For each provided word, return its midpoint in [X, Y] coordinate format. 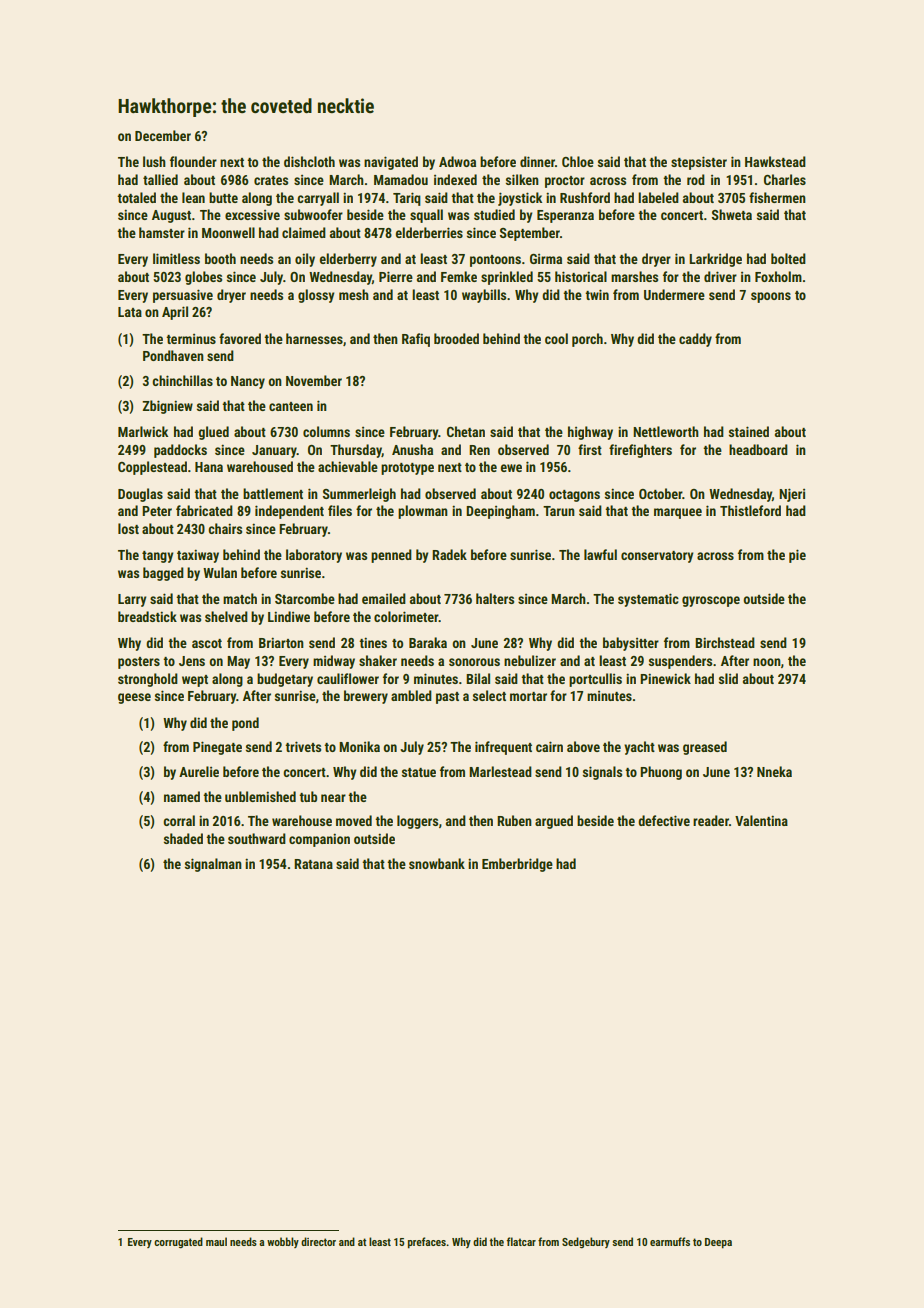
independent [289, 512]
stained [749, 431]
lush [154, 161]
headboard [758, 449]
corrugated [178, 1243]
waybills [484, 296]
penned [391, 556]
